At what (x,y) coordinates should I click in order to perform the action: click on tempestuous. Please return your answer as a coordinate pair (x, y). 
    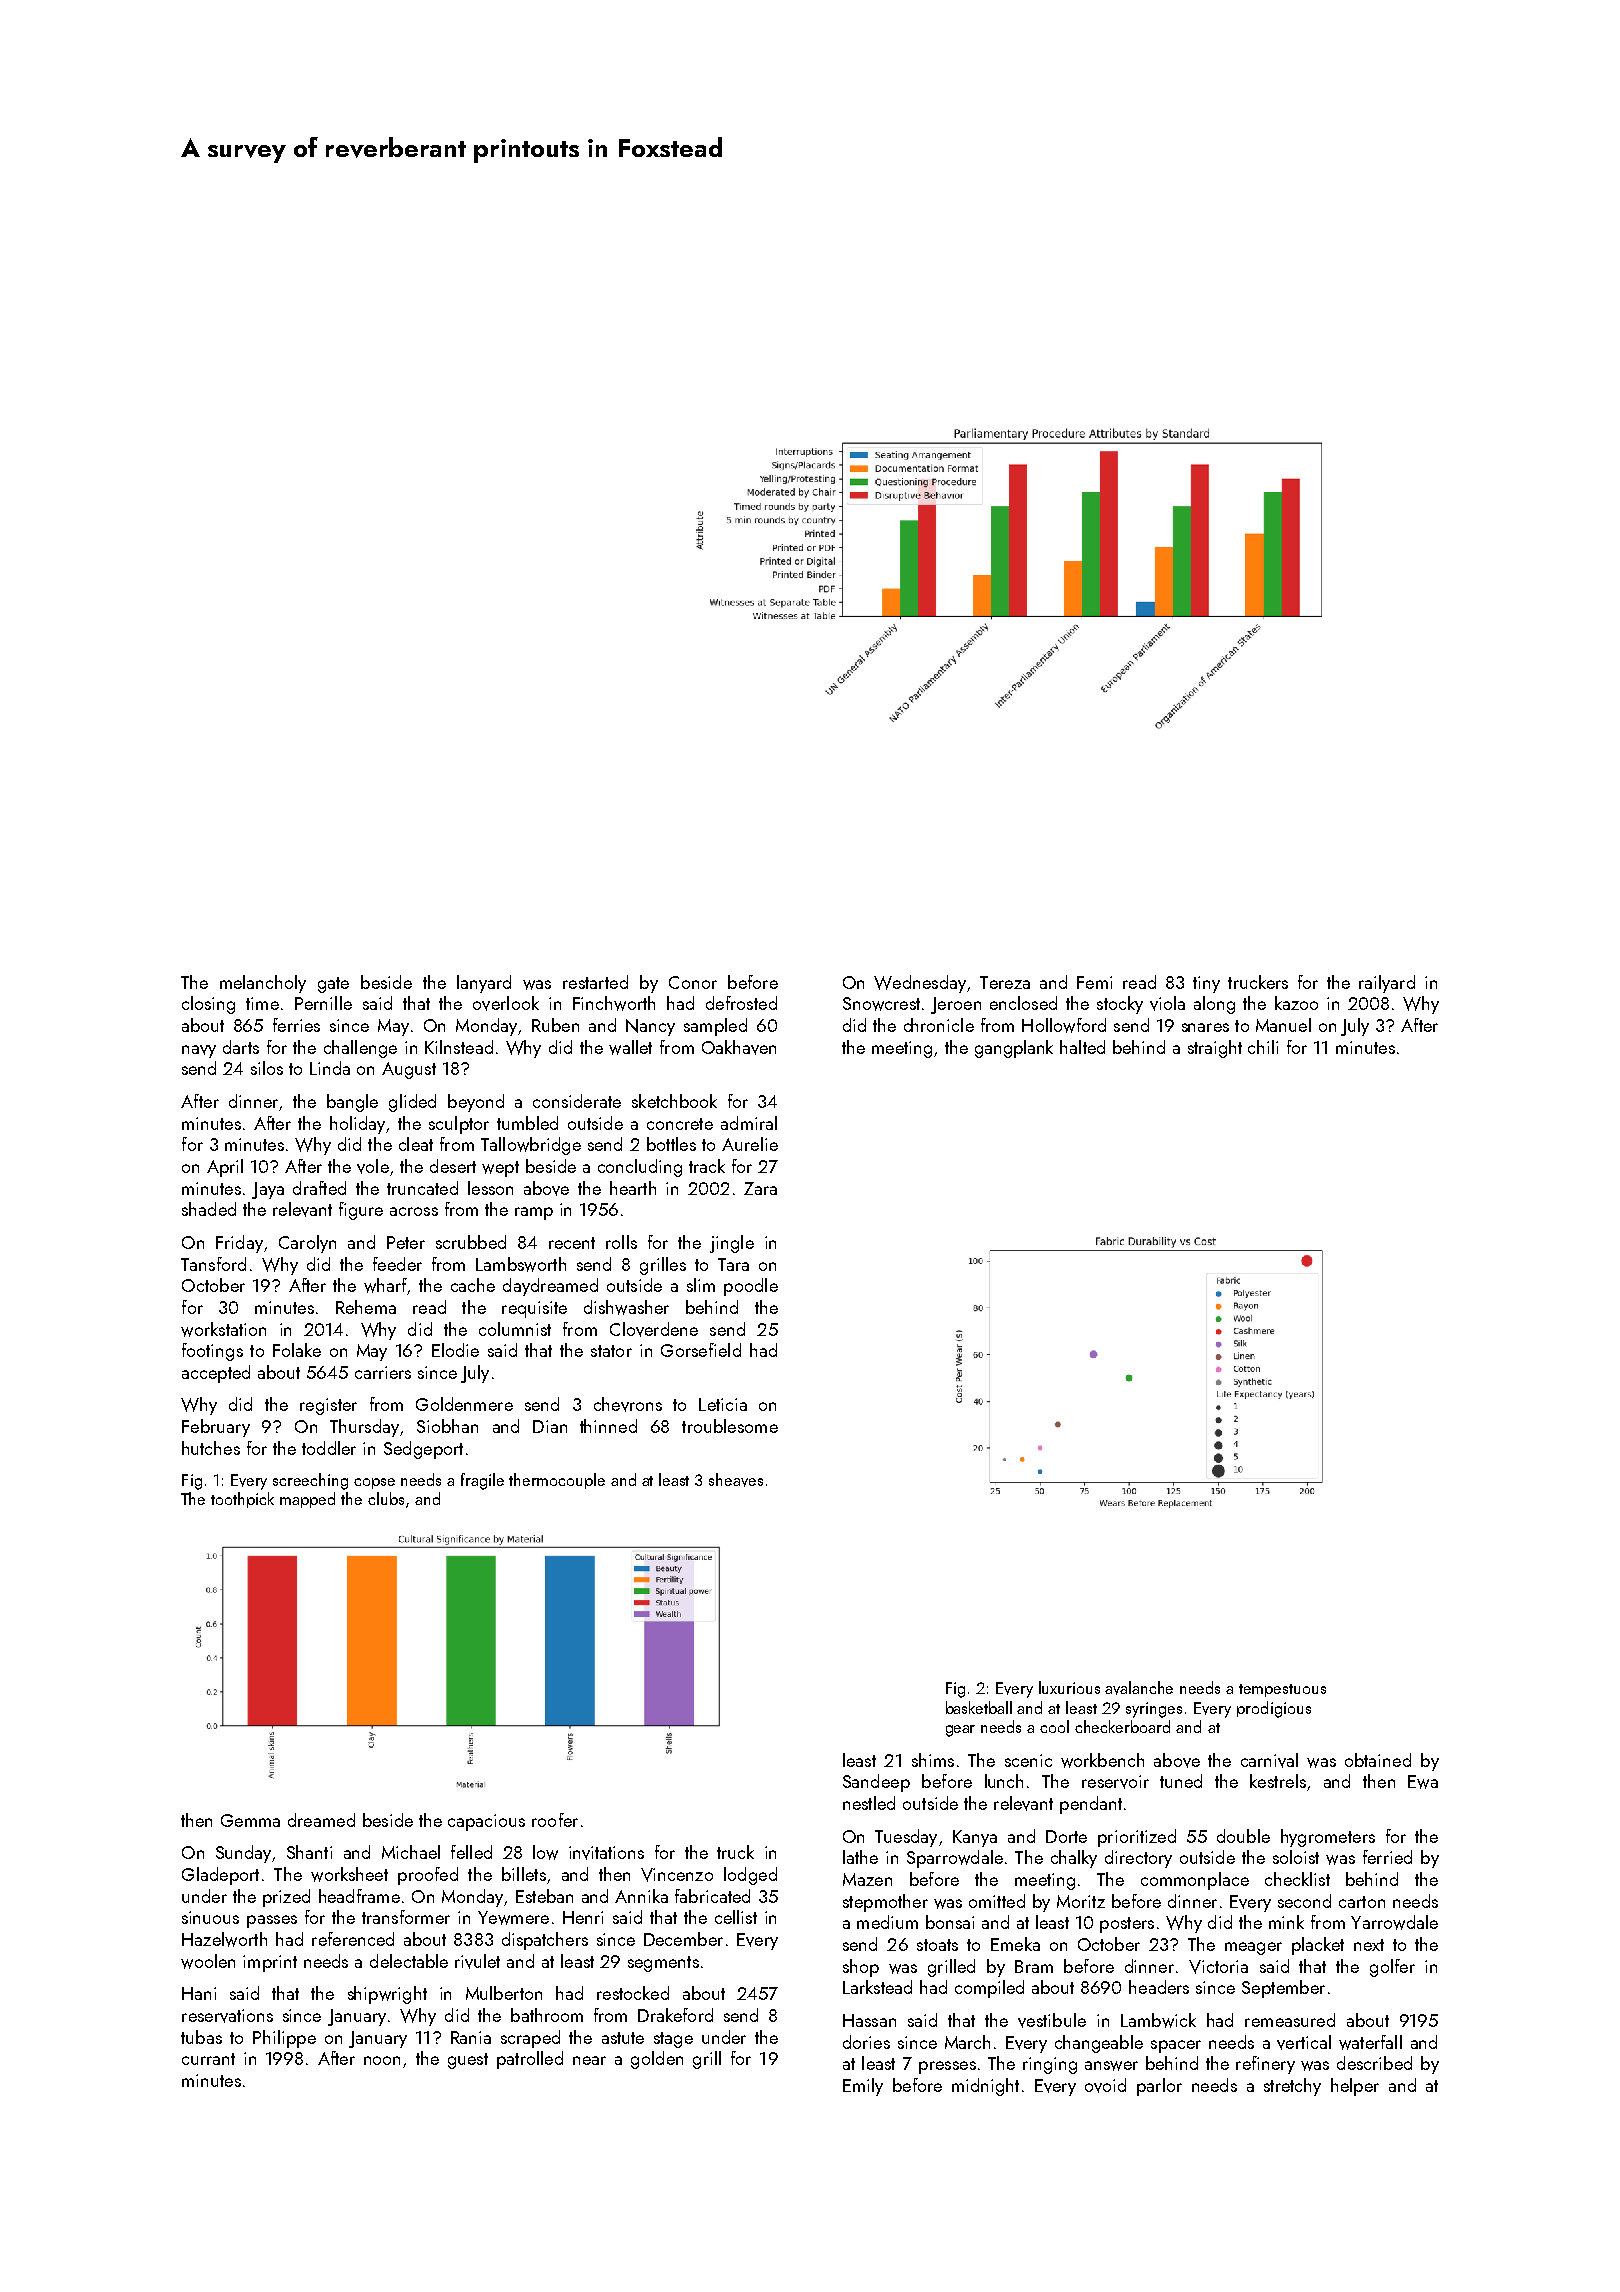
    Looking at the image, I should click on (1282, 1690).
